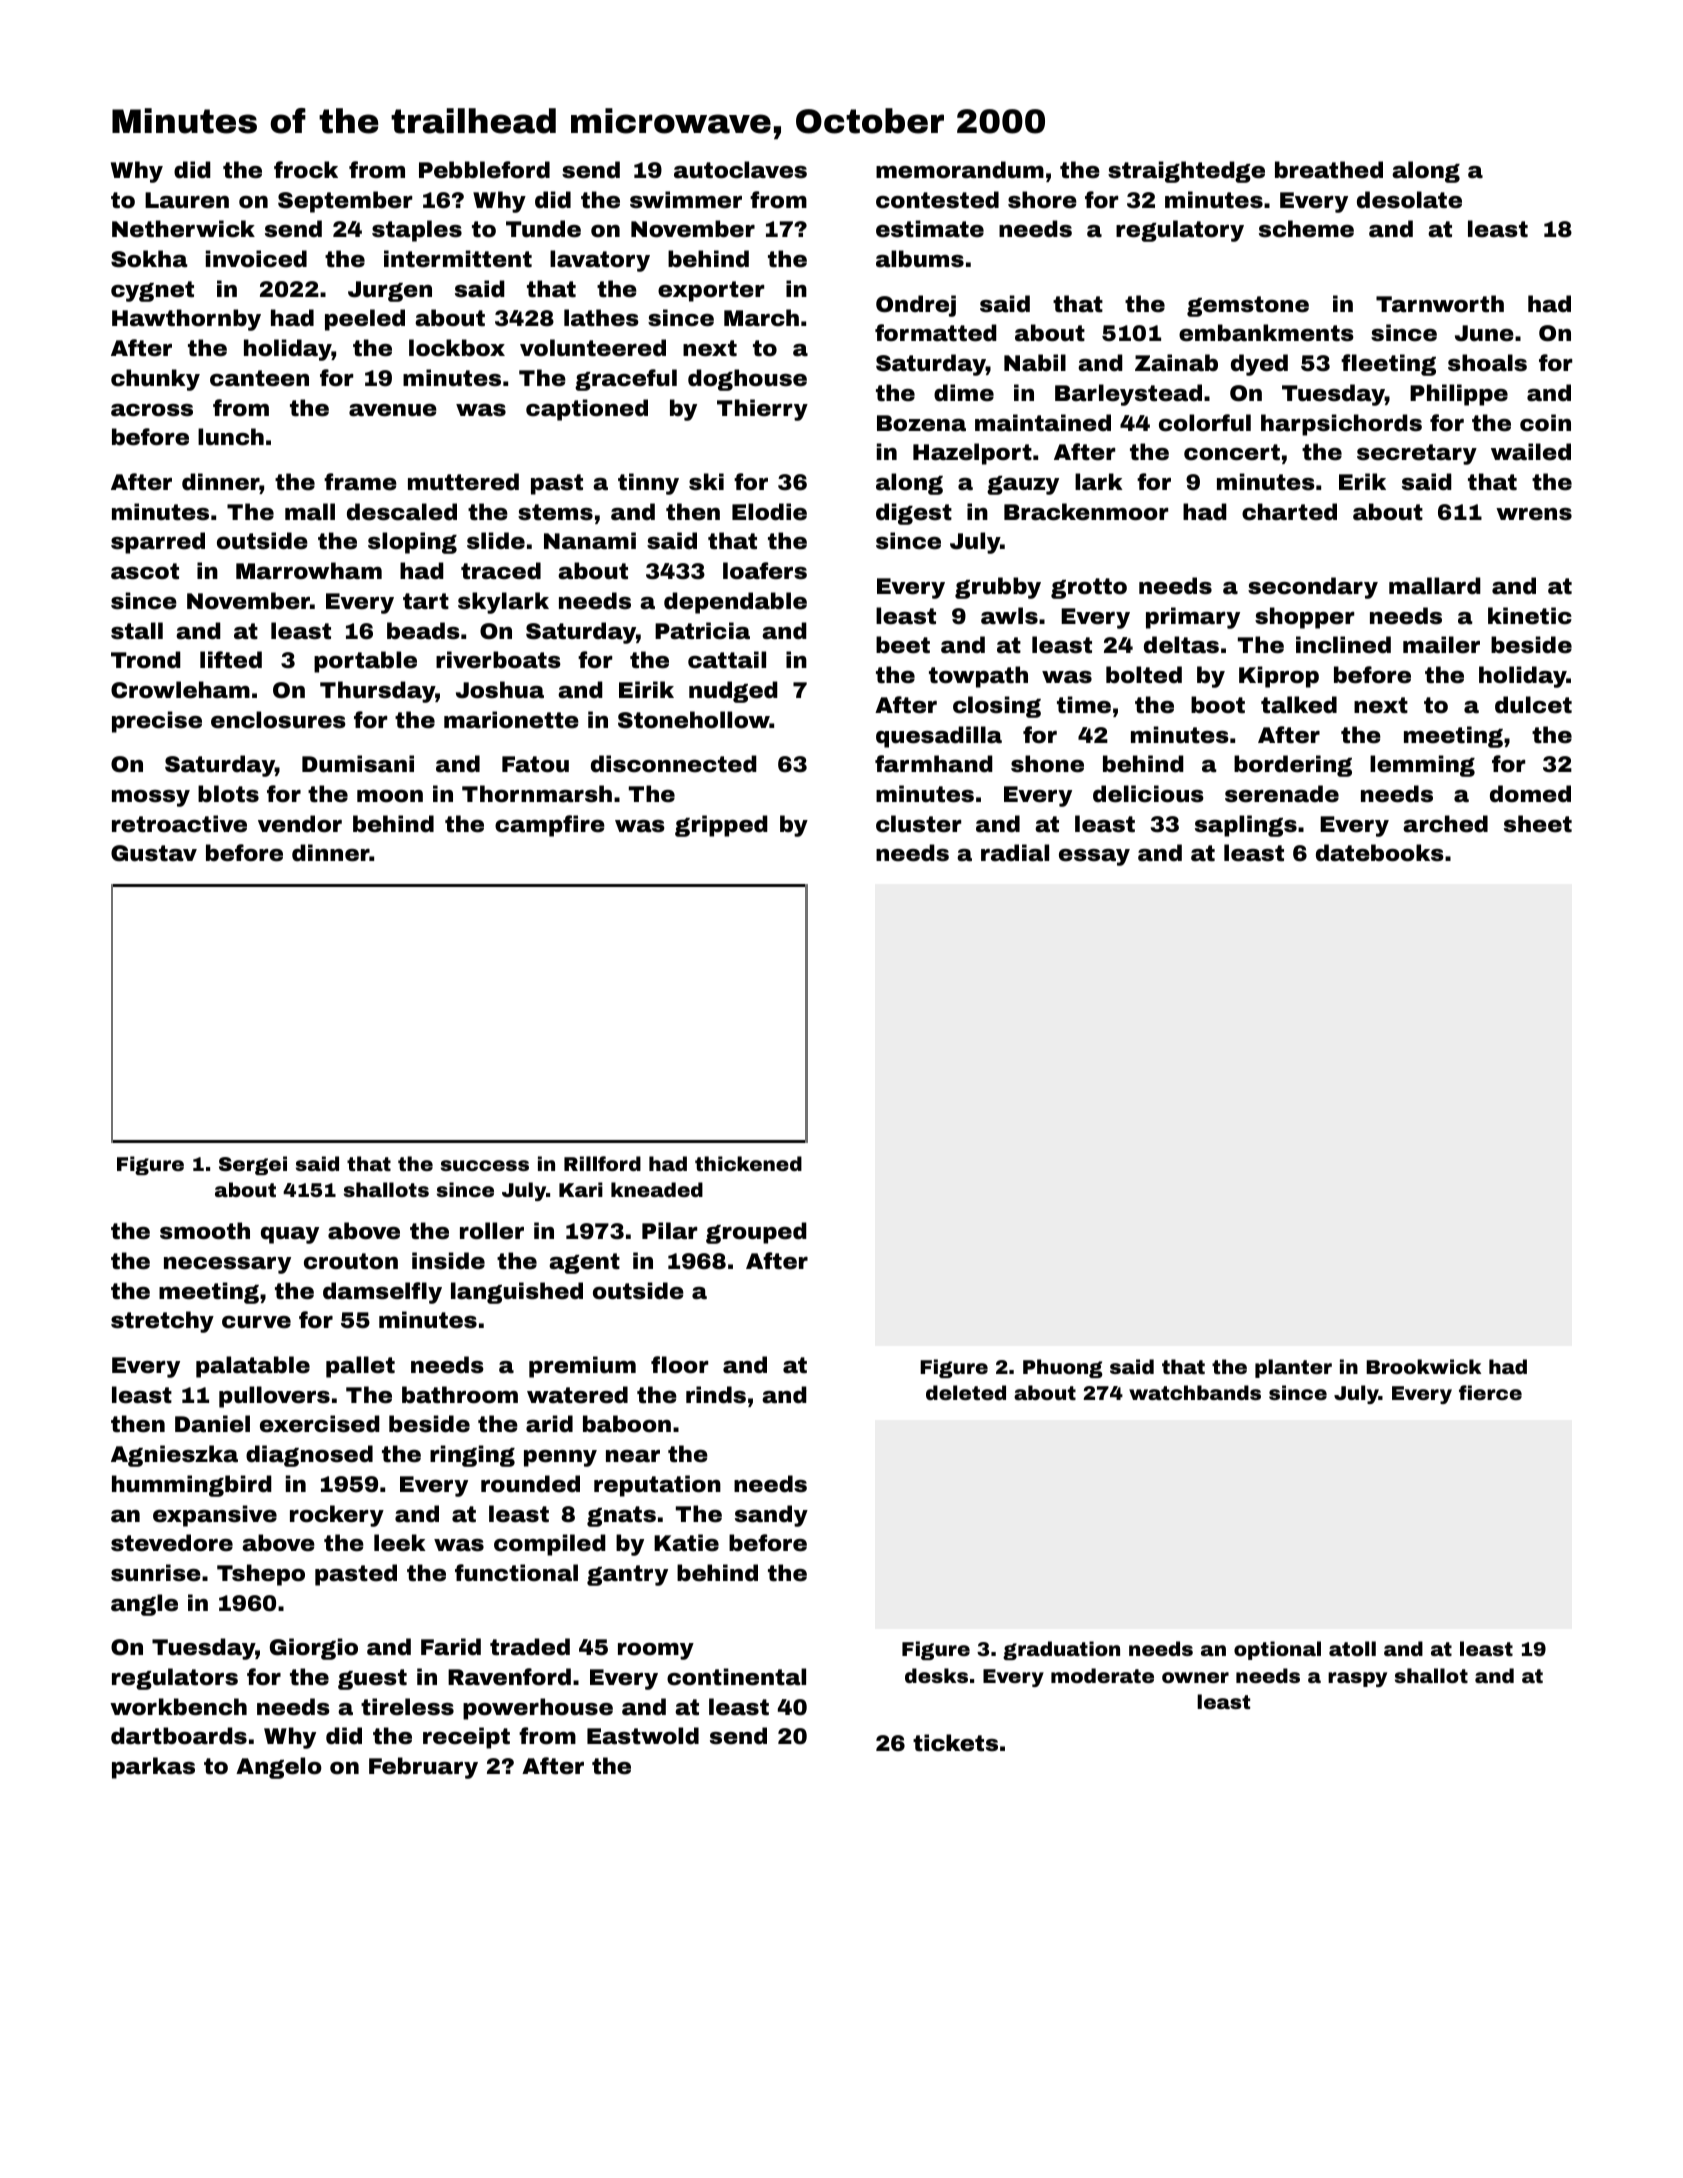 Image resolution: width=1683 pixels, height=2178 pixels. What do you see at coordinates (300, 824) in the screenshot?
I see `vendor` at bounding box center [300, 824].
